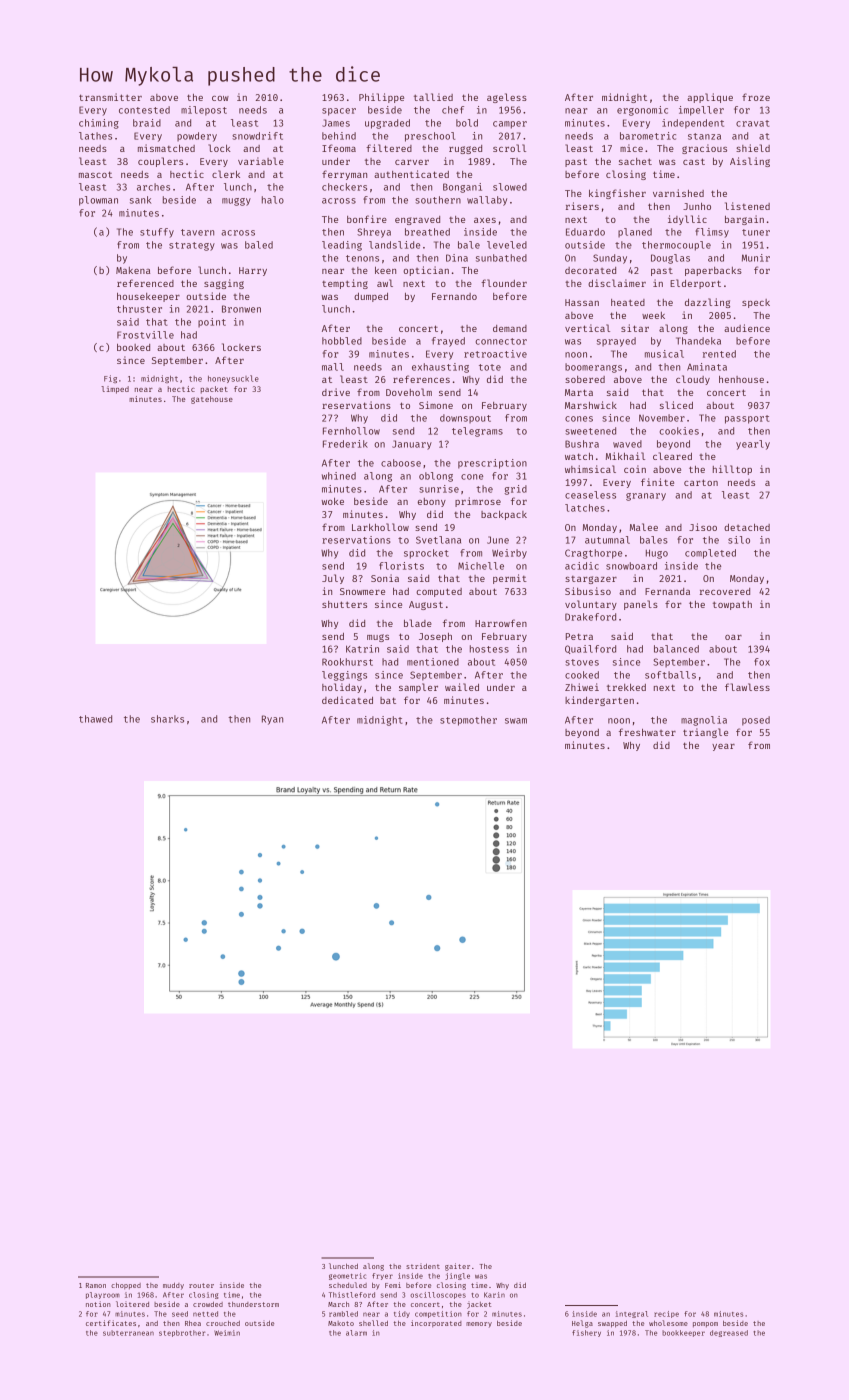 The height and width of the document is (1400, 849). I want to click on triangle, so click(705, 733).
